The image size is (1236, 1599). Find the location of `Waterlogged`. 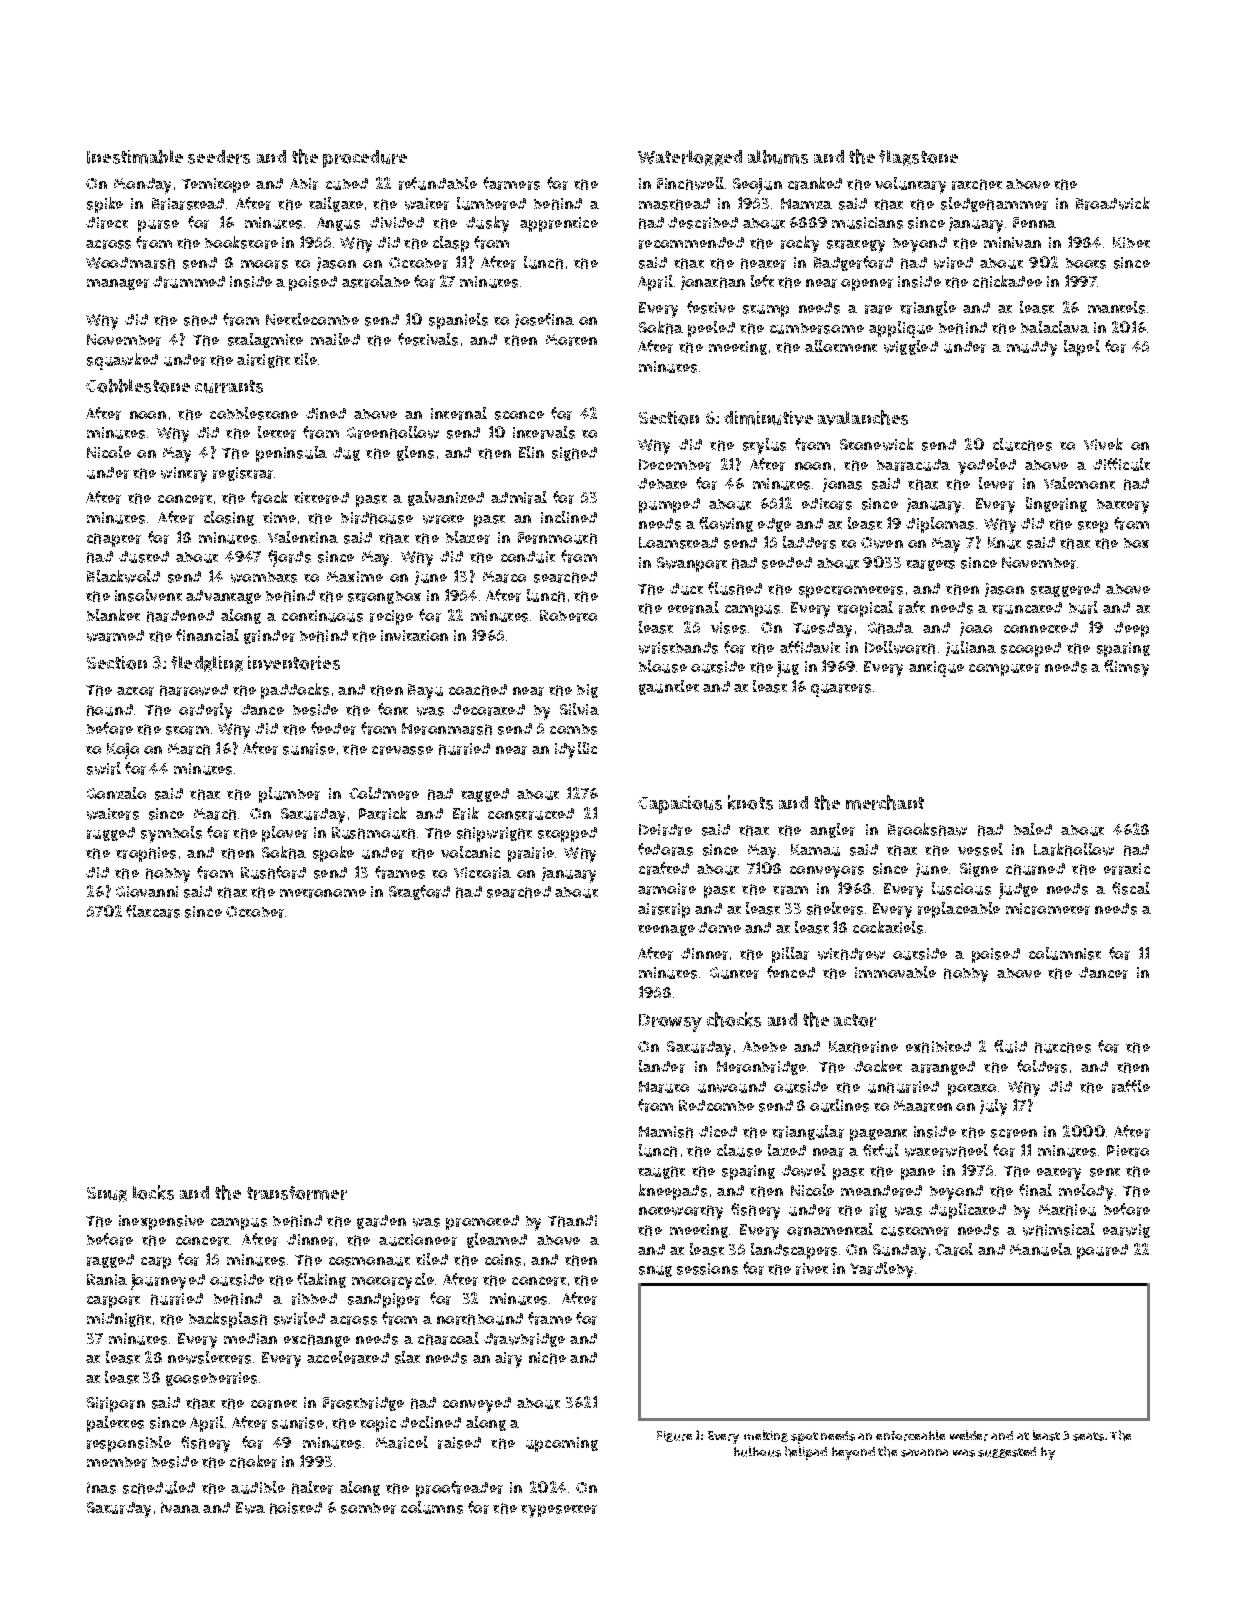

Waterlogged is located at coordinates (690, 158).
